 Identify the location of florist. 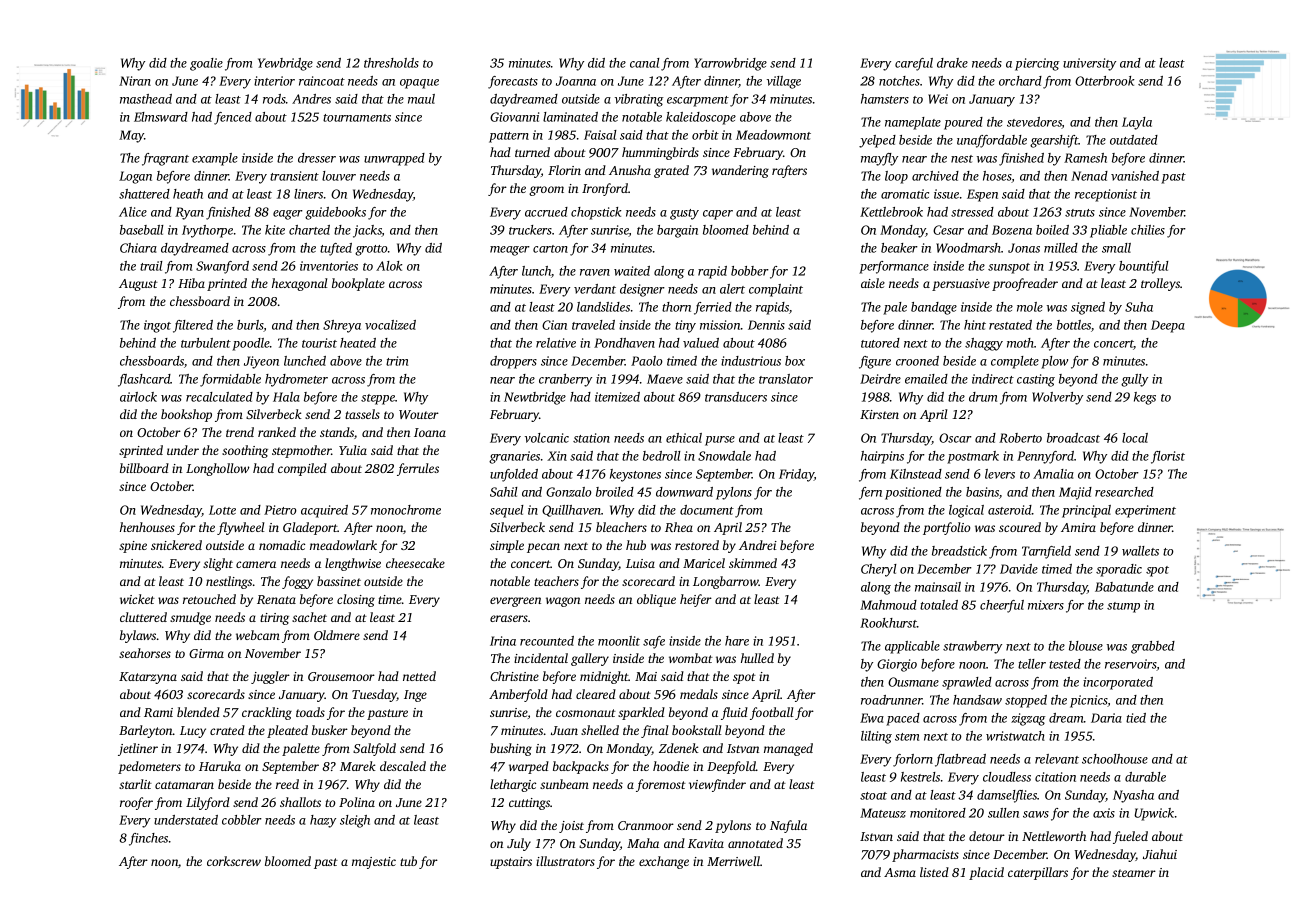
(1168, 457).
